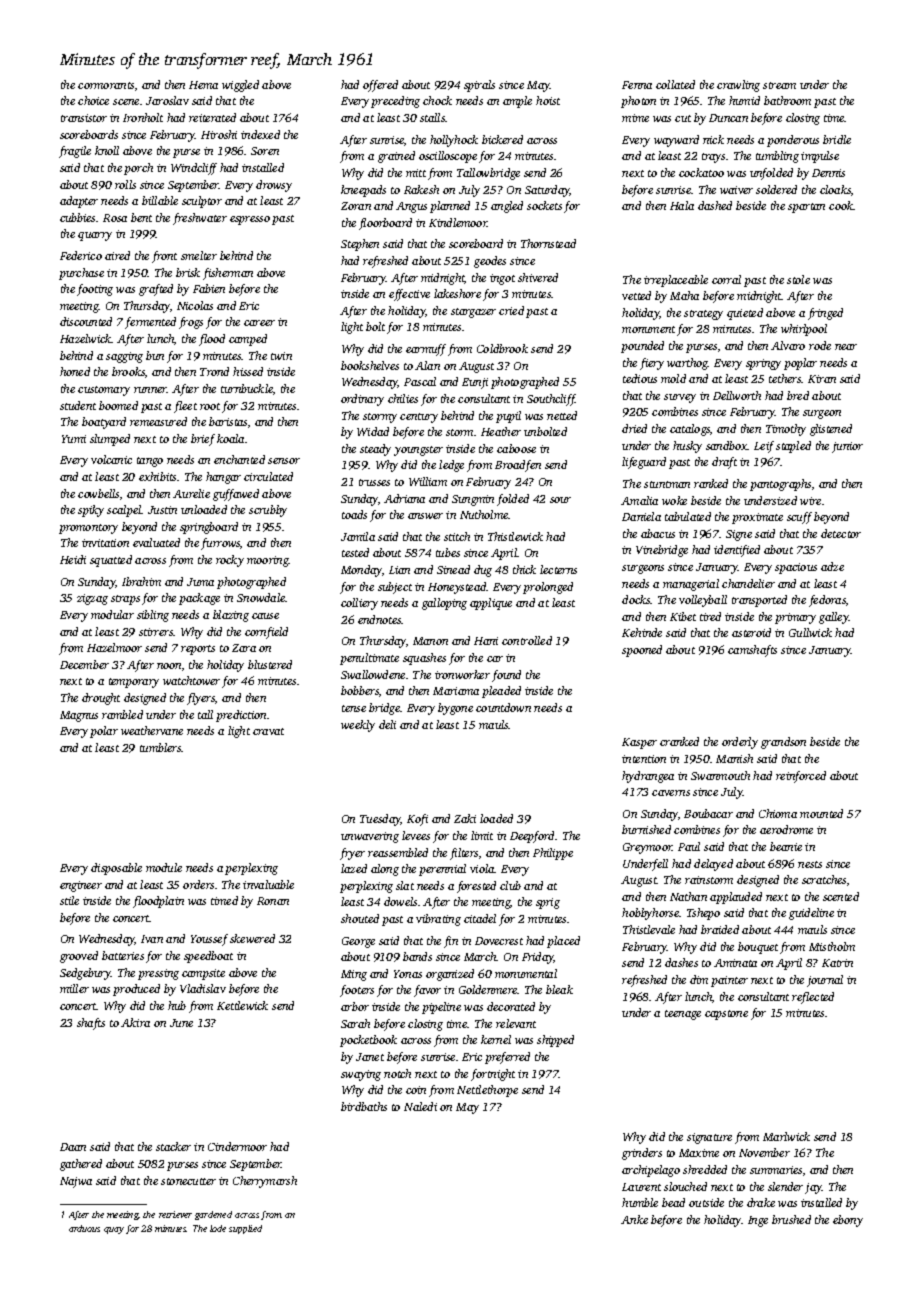 This screenshot has width=924, height=1308. Describe the element at coordinates (81, 274) in the screenshot. I see `purchase` at that location.
